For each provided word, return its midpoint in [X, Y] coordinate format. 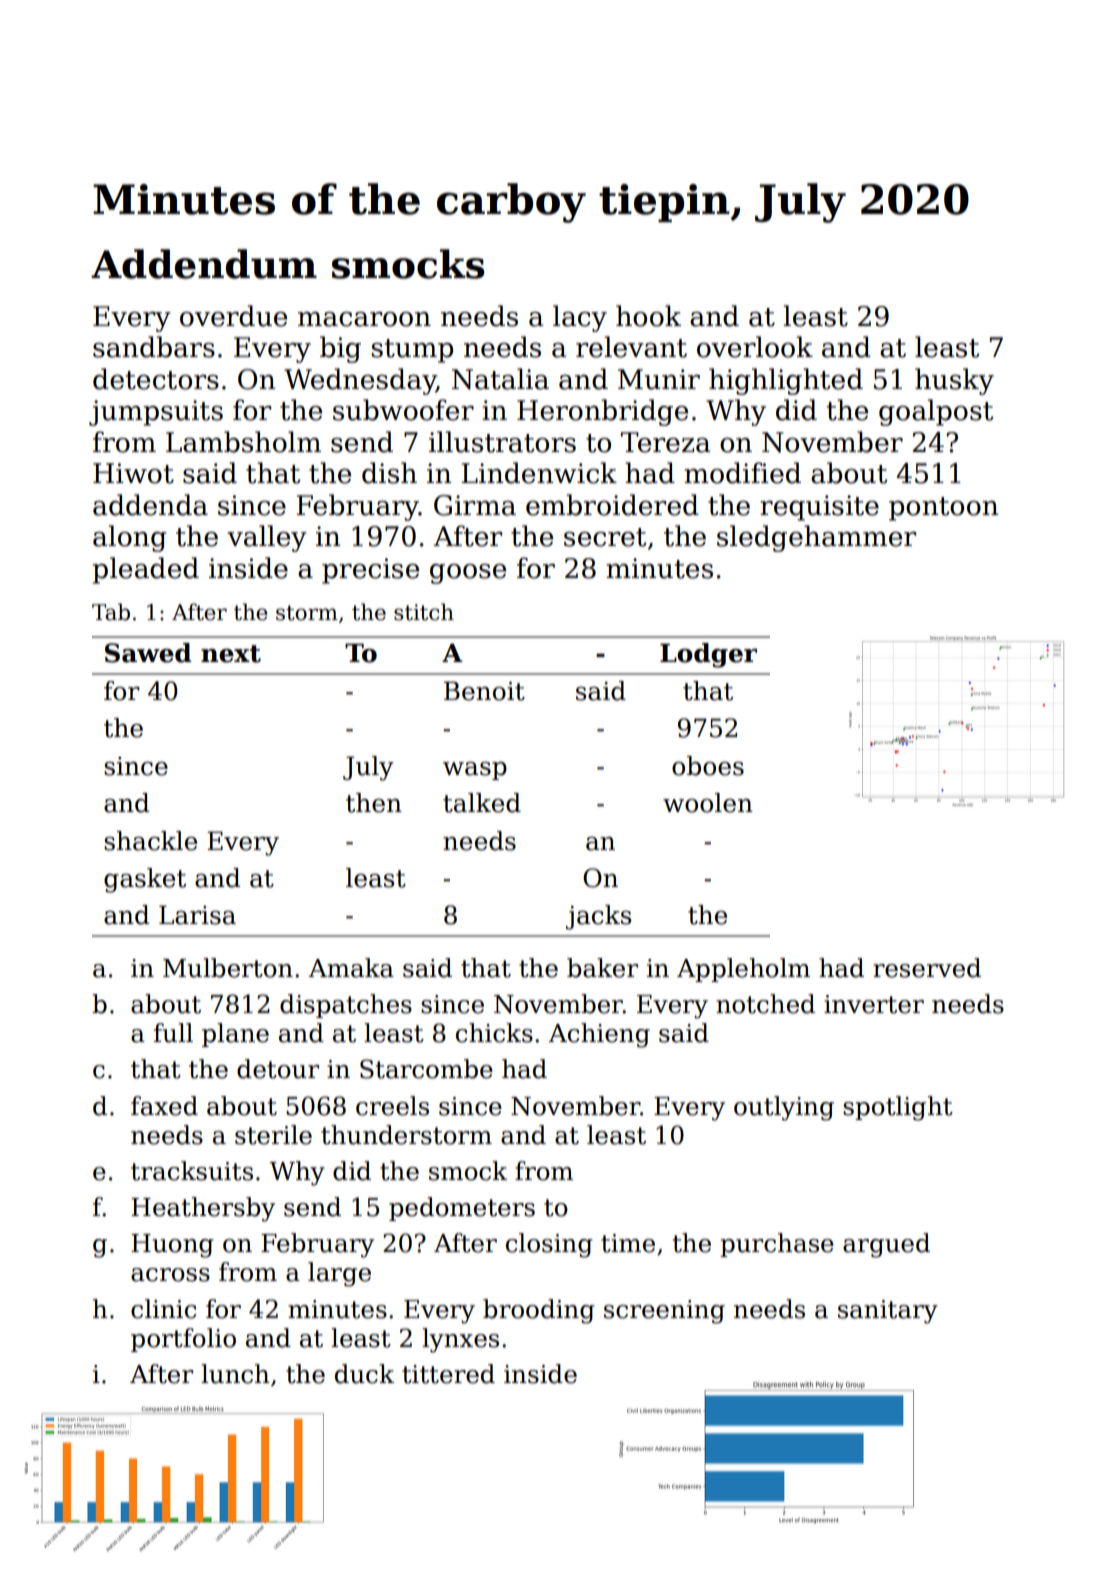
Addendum [204, 264]
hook [648, 316]
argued [886, 1245]
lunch [235, 1374]
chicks [494, 1033]
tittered [448, 1374]
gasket [145, 880]
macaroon [364, 319]
